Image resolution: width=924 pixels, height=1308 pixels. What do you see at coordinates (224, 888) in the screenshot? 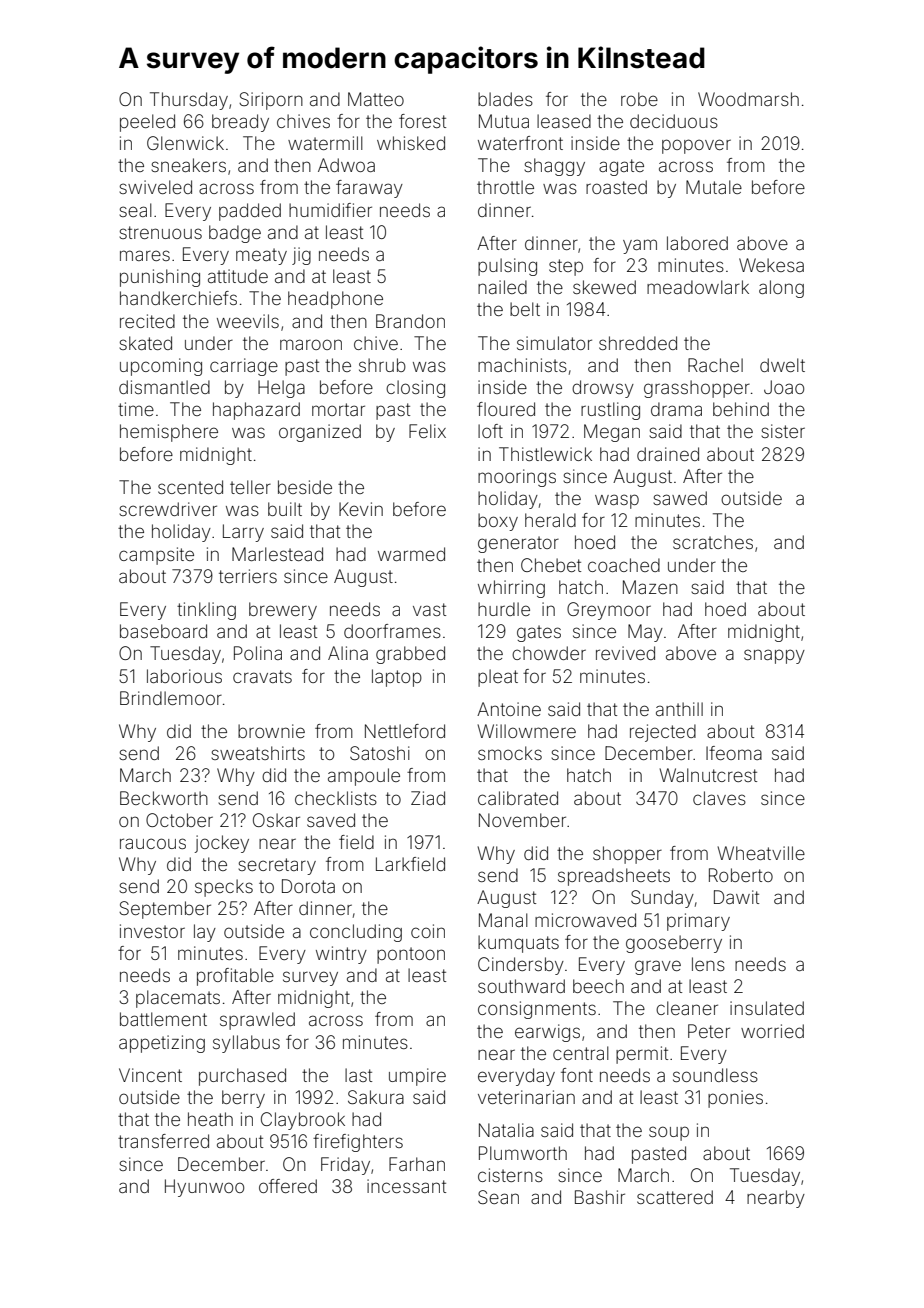
I see `specks` at bounding box center [224, 888].
